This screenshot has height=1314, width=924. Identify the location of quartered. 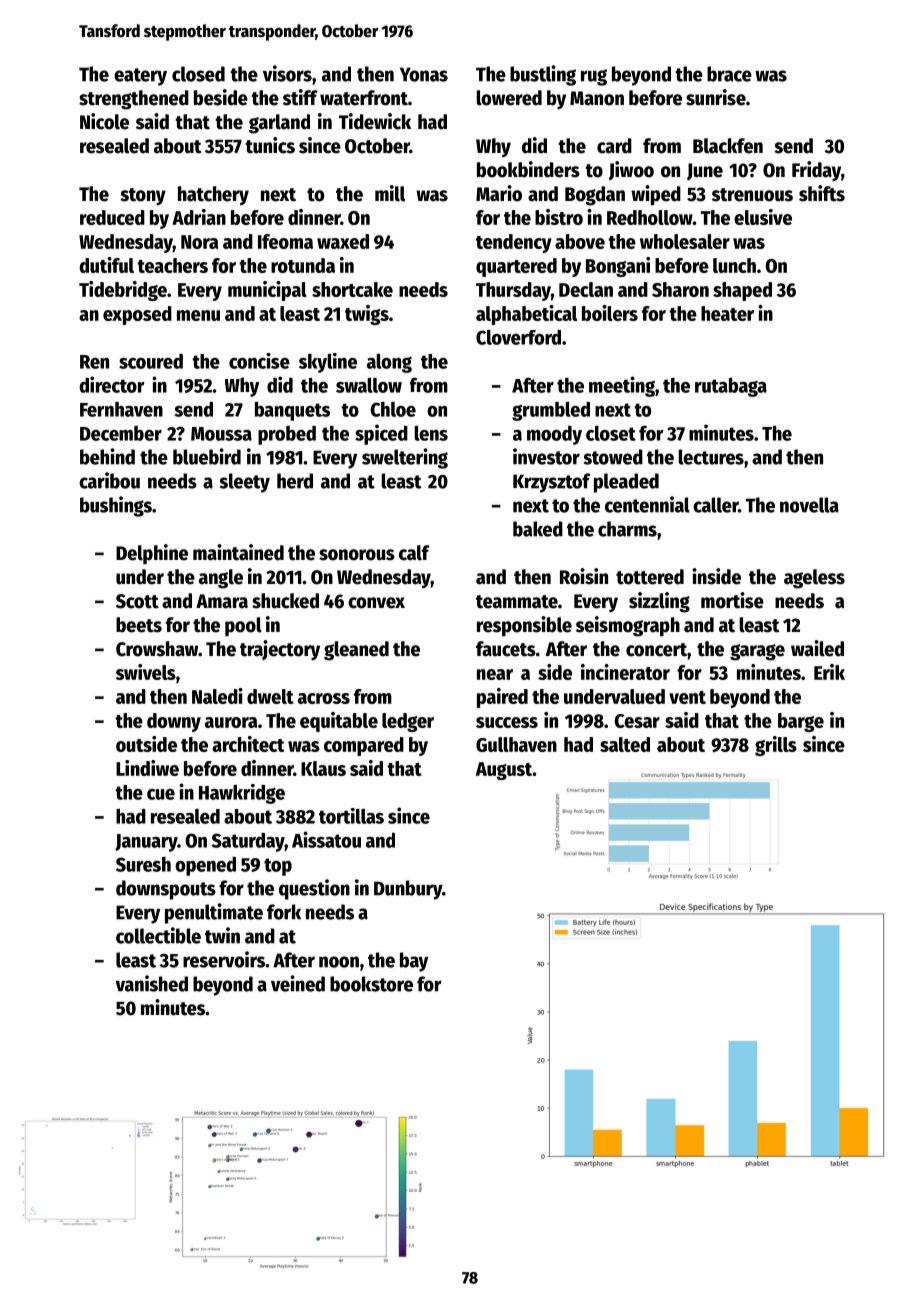
(516, 267).
